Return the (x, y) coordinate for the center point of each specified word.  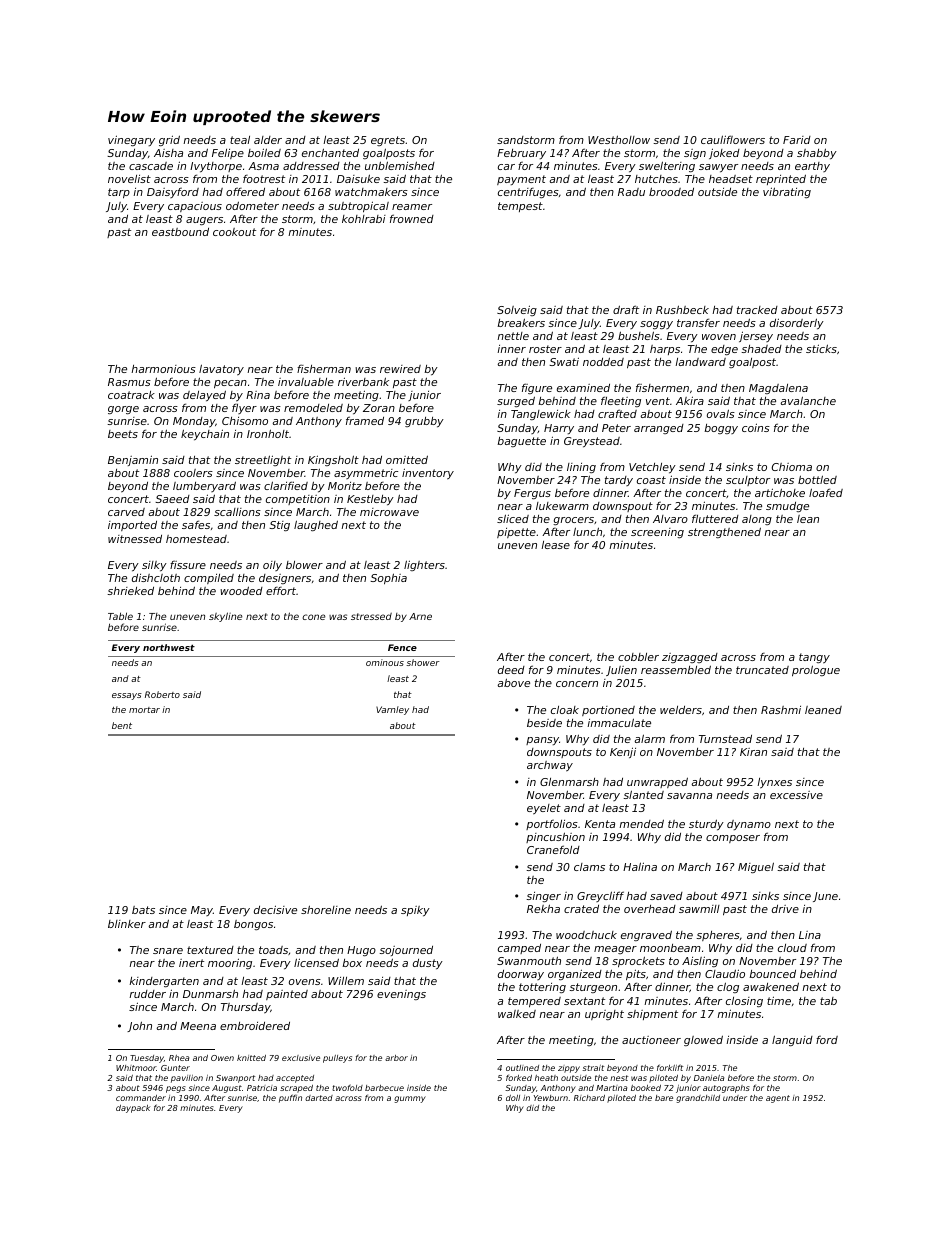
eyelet (544, 809)
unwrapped (657, 782)
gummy (410, 1099)
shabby (817, 154)
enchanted (330, 152)
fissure (188, 564)
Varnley (392, 710)
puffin (290, 1098)
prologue (816, 671)
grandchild (698, 1099)
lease (555, 545)
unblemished (400, 165)
